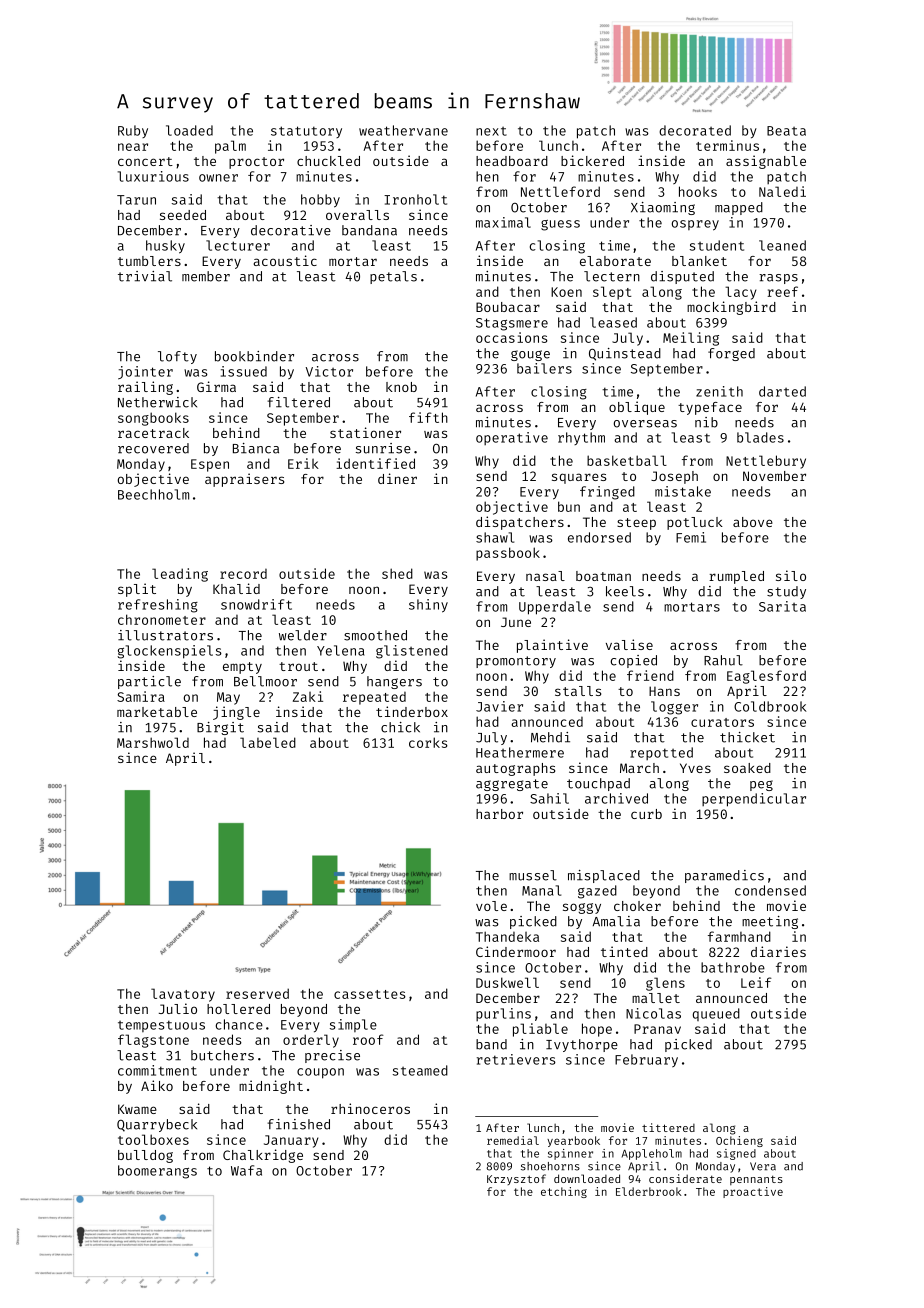  Describe the element at coordinates (218, 178) in the screenshot. I see `owner` at that location.
